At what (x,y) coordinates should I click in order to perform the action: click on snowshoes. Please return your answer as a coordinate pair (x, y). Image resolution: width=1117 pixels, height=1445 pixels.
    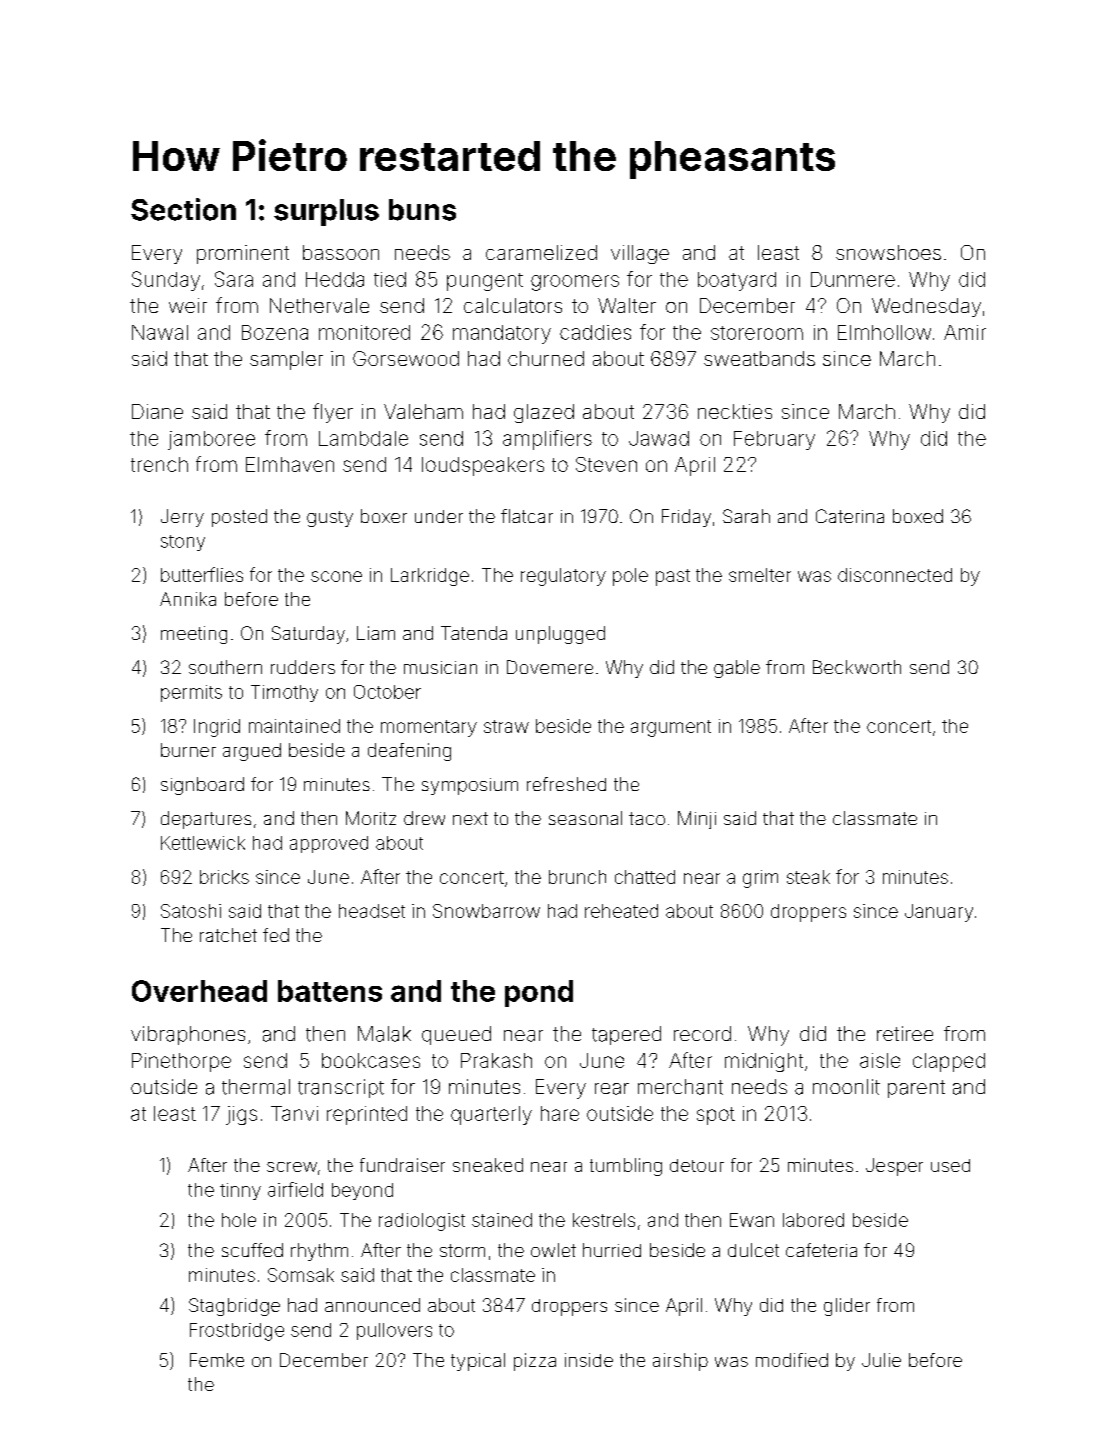
    Looking at the image, I should click on (888, 252).
